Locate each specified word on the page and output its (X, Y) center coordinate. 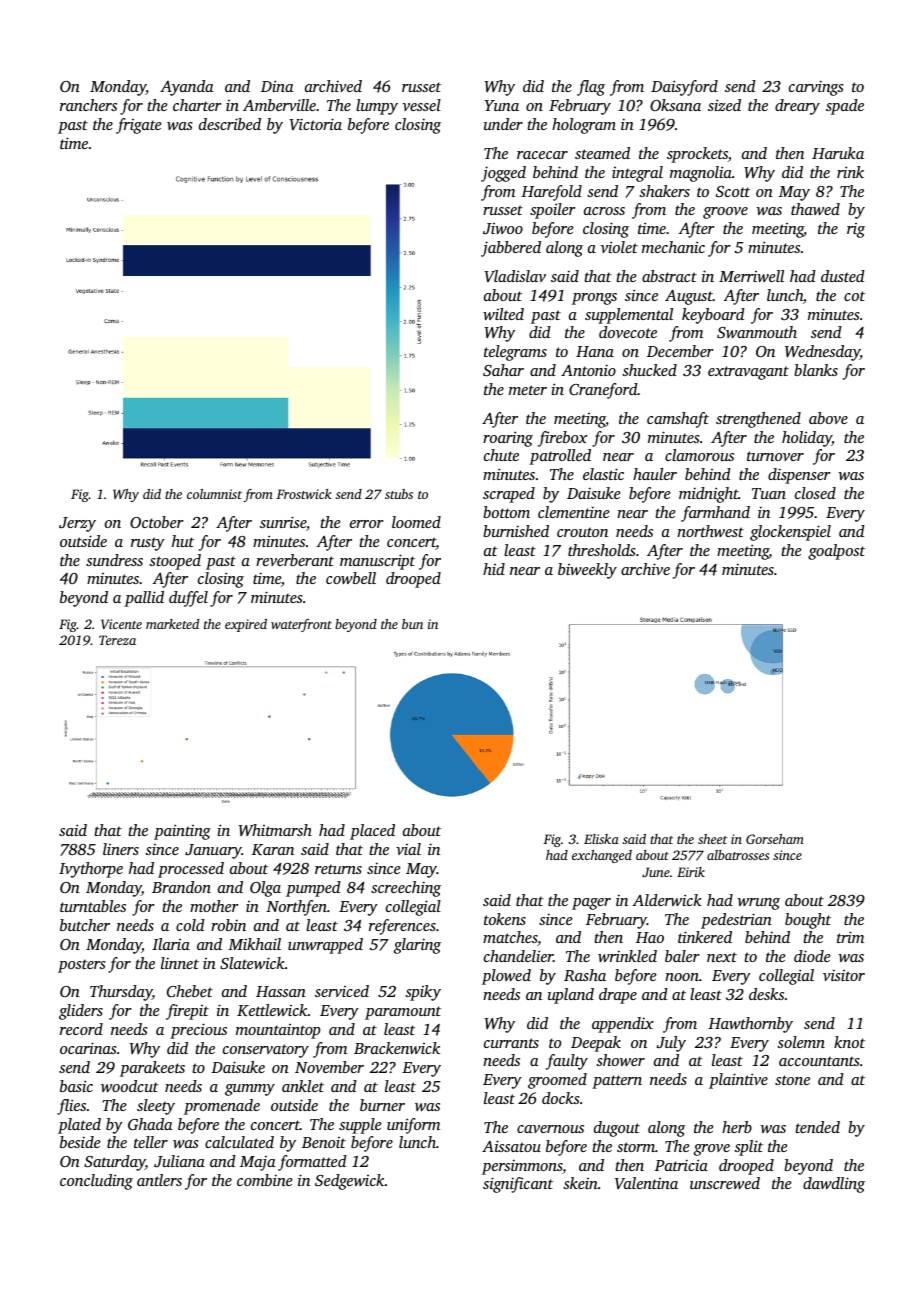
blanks (816, 370)
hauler (655, 474)
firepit (187, 1012)
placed (372, 832)
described (230, 124)
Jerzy (77, 524)
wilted (503, 314)
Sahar (503, 370)
